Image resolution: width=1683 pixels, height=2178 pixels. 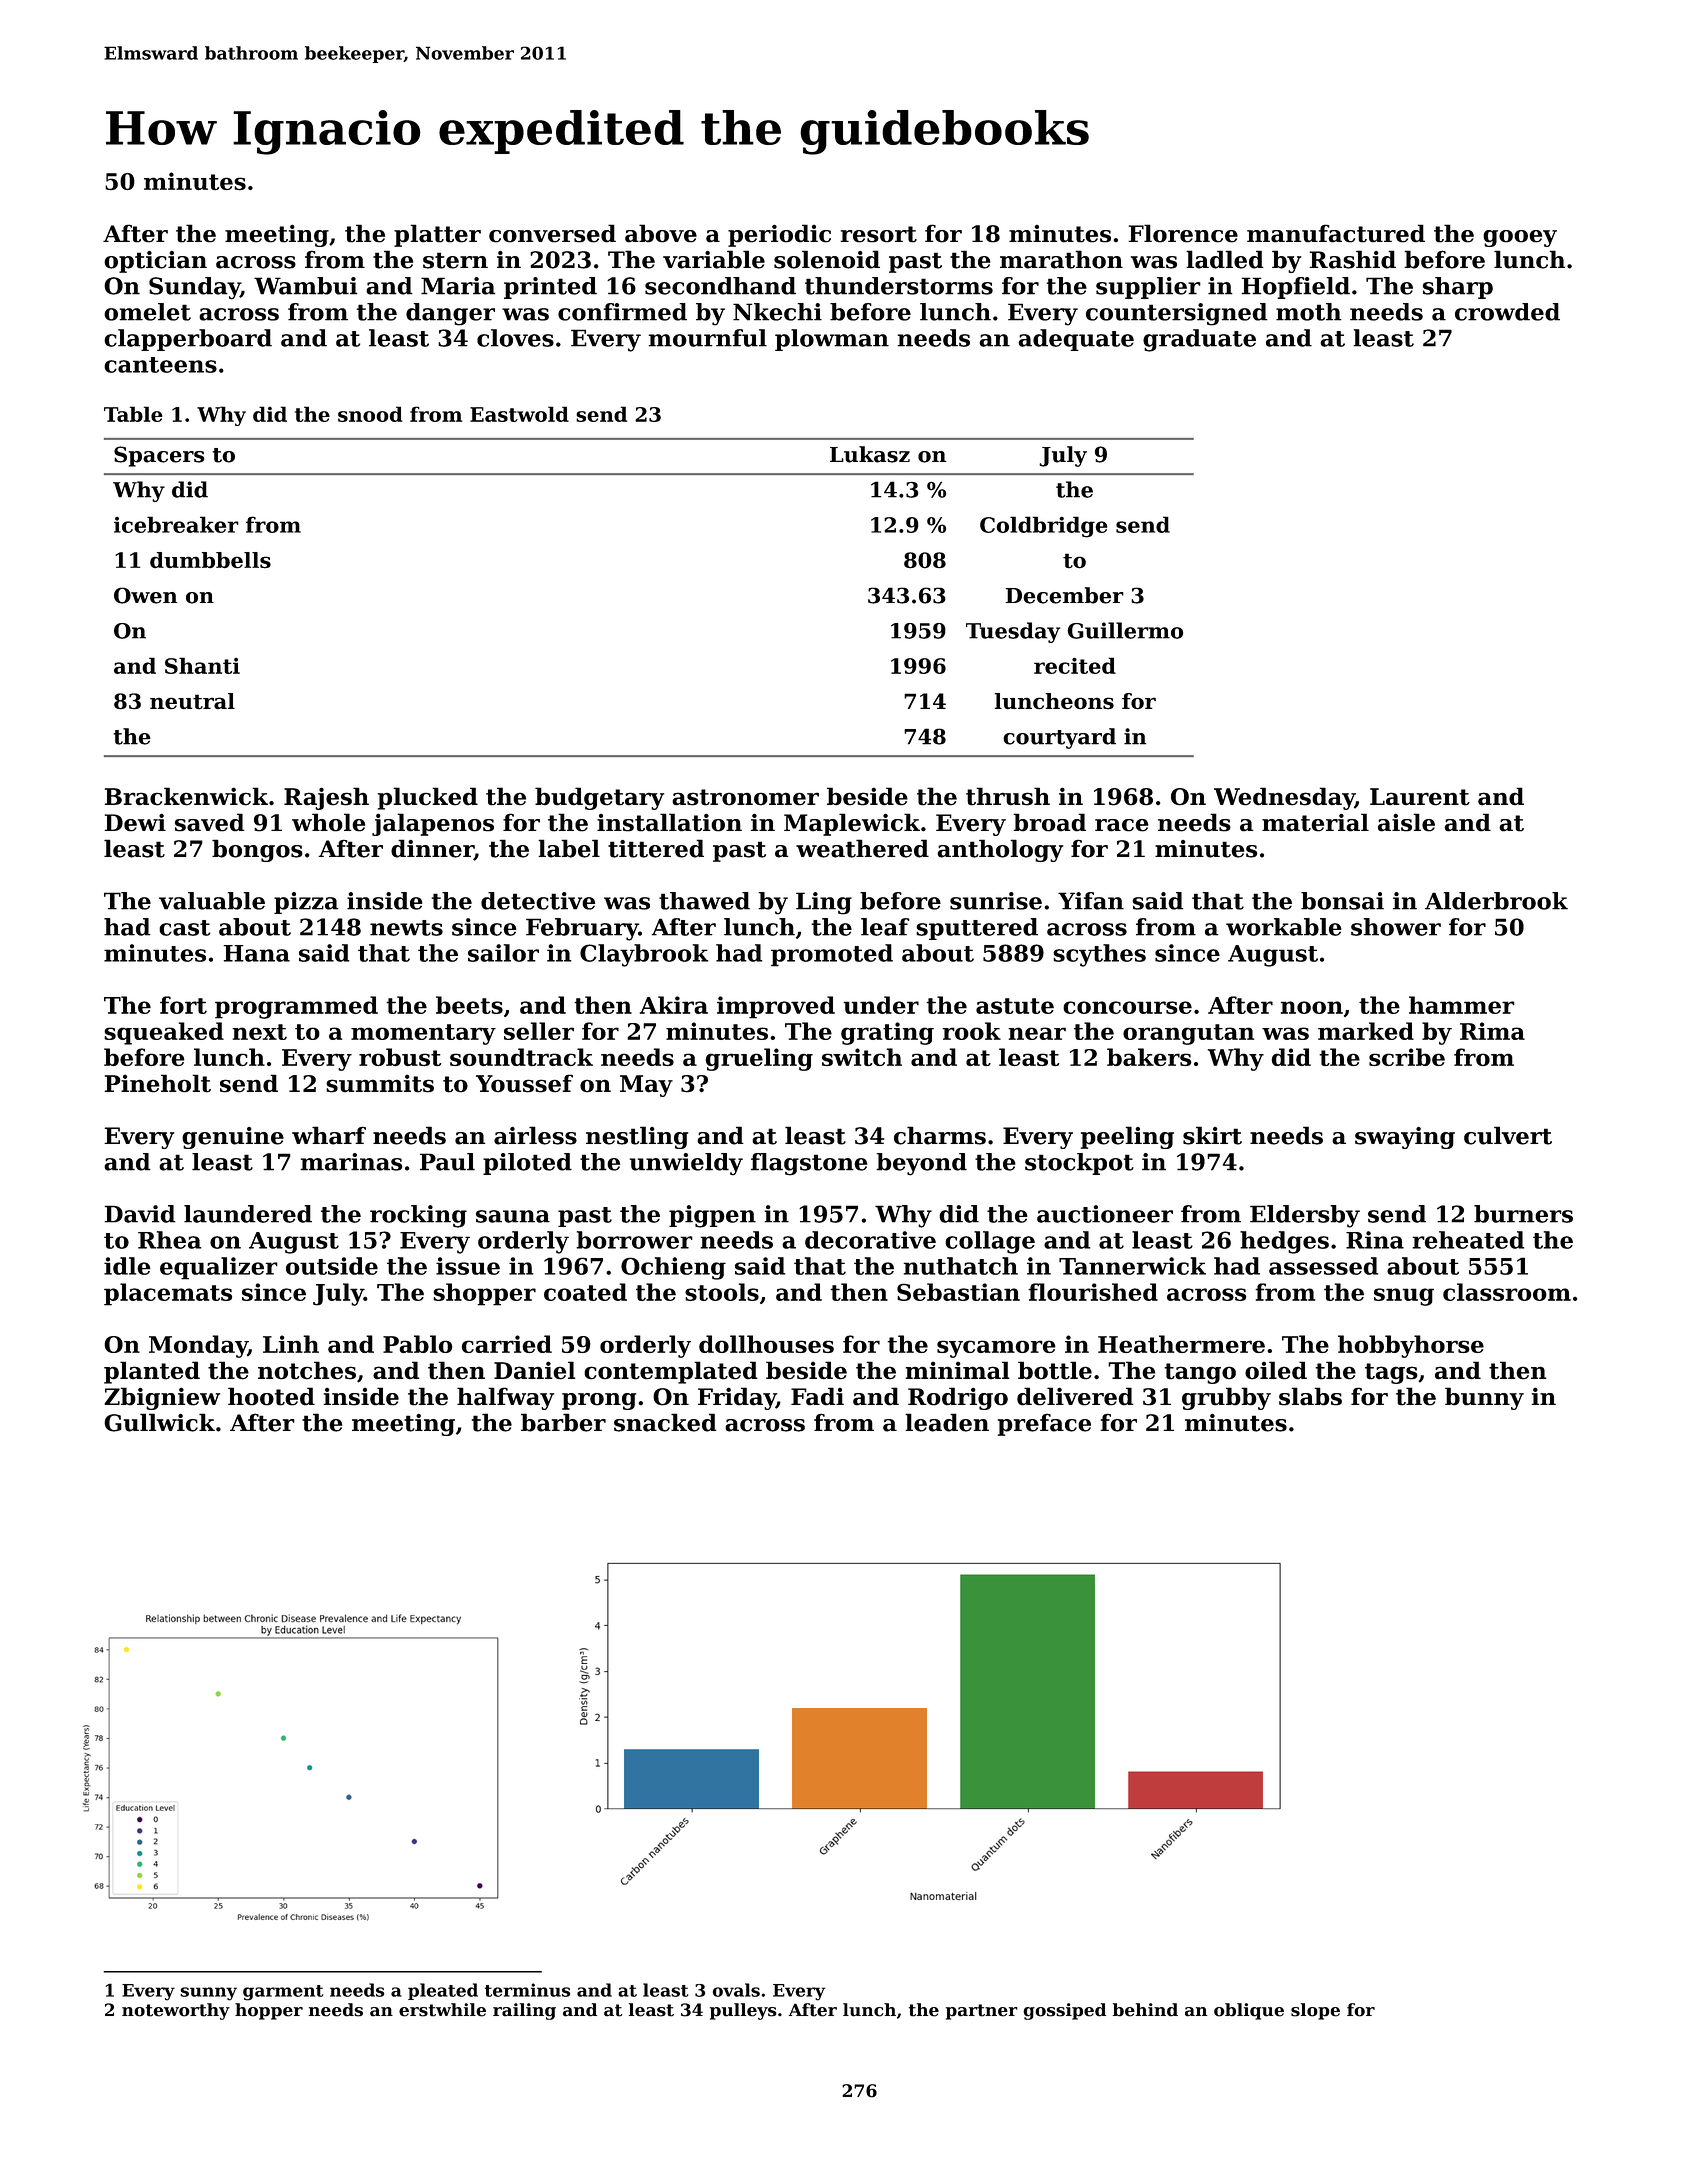 What do you see at coordinates (671, 1372) in the image?
I see `contemplated` at bounding box center [671, 1372].
